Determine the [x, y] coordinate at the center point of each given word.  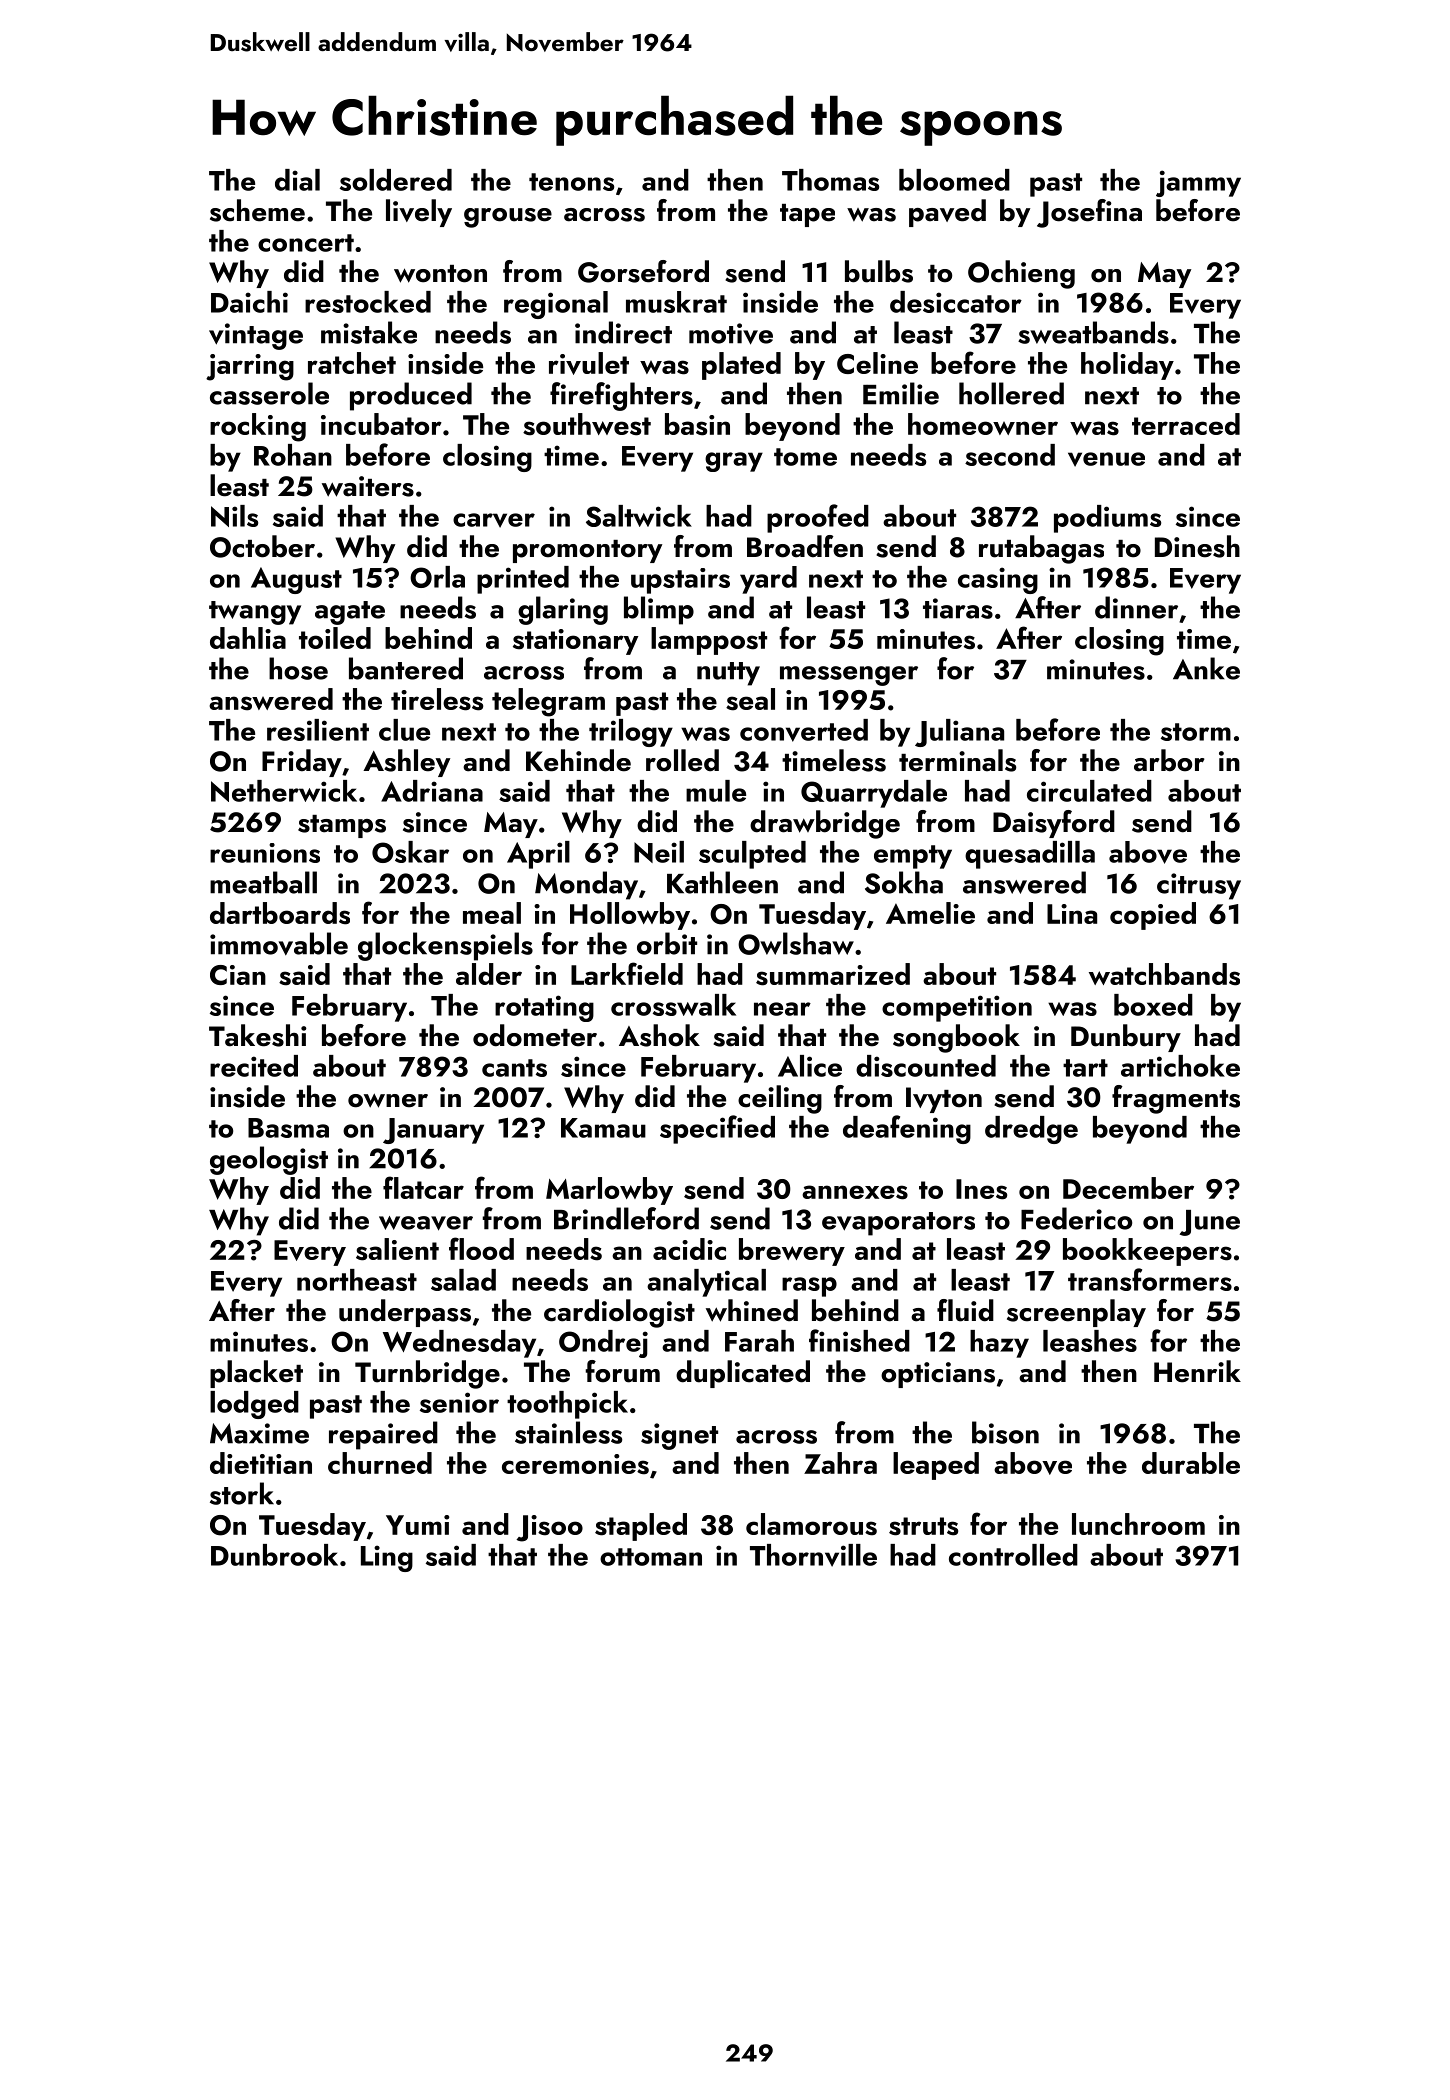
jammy [1198, 183]
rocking [258, 427]
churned [380, 1463]
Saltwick [639, 516]
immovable [279, 943]
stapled [641, 1527]
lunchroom [1138, 1524]
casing [998, 580]
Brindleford [626, 1218]
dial [297, 180]
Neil [659, 852]
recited [254, 1066]
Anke [1206, 668]
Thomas [830, 180]
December [1128, 1188]
